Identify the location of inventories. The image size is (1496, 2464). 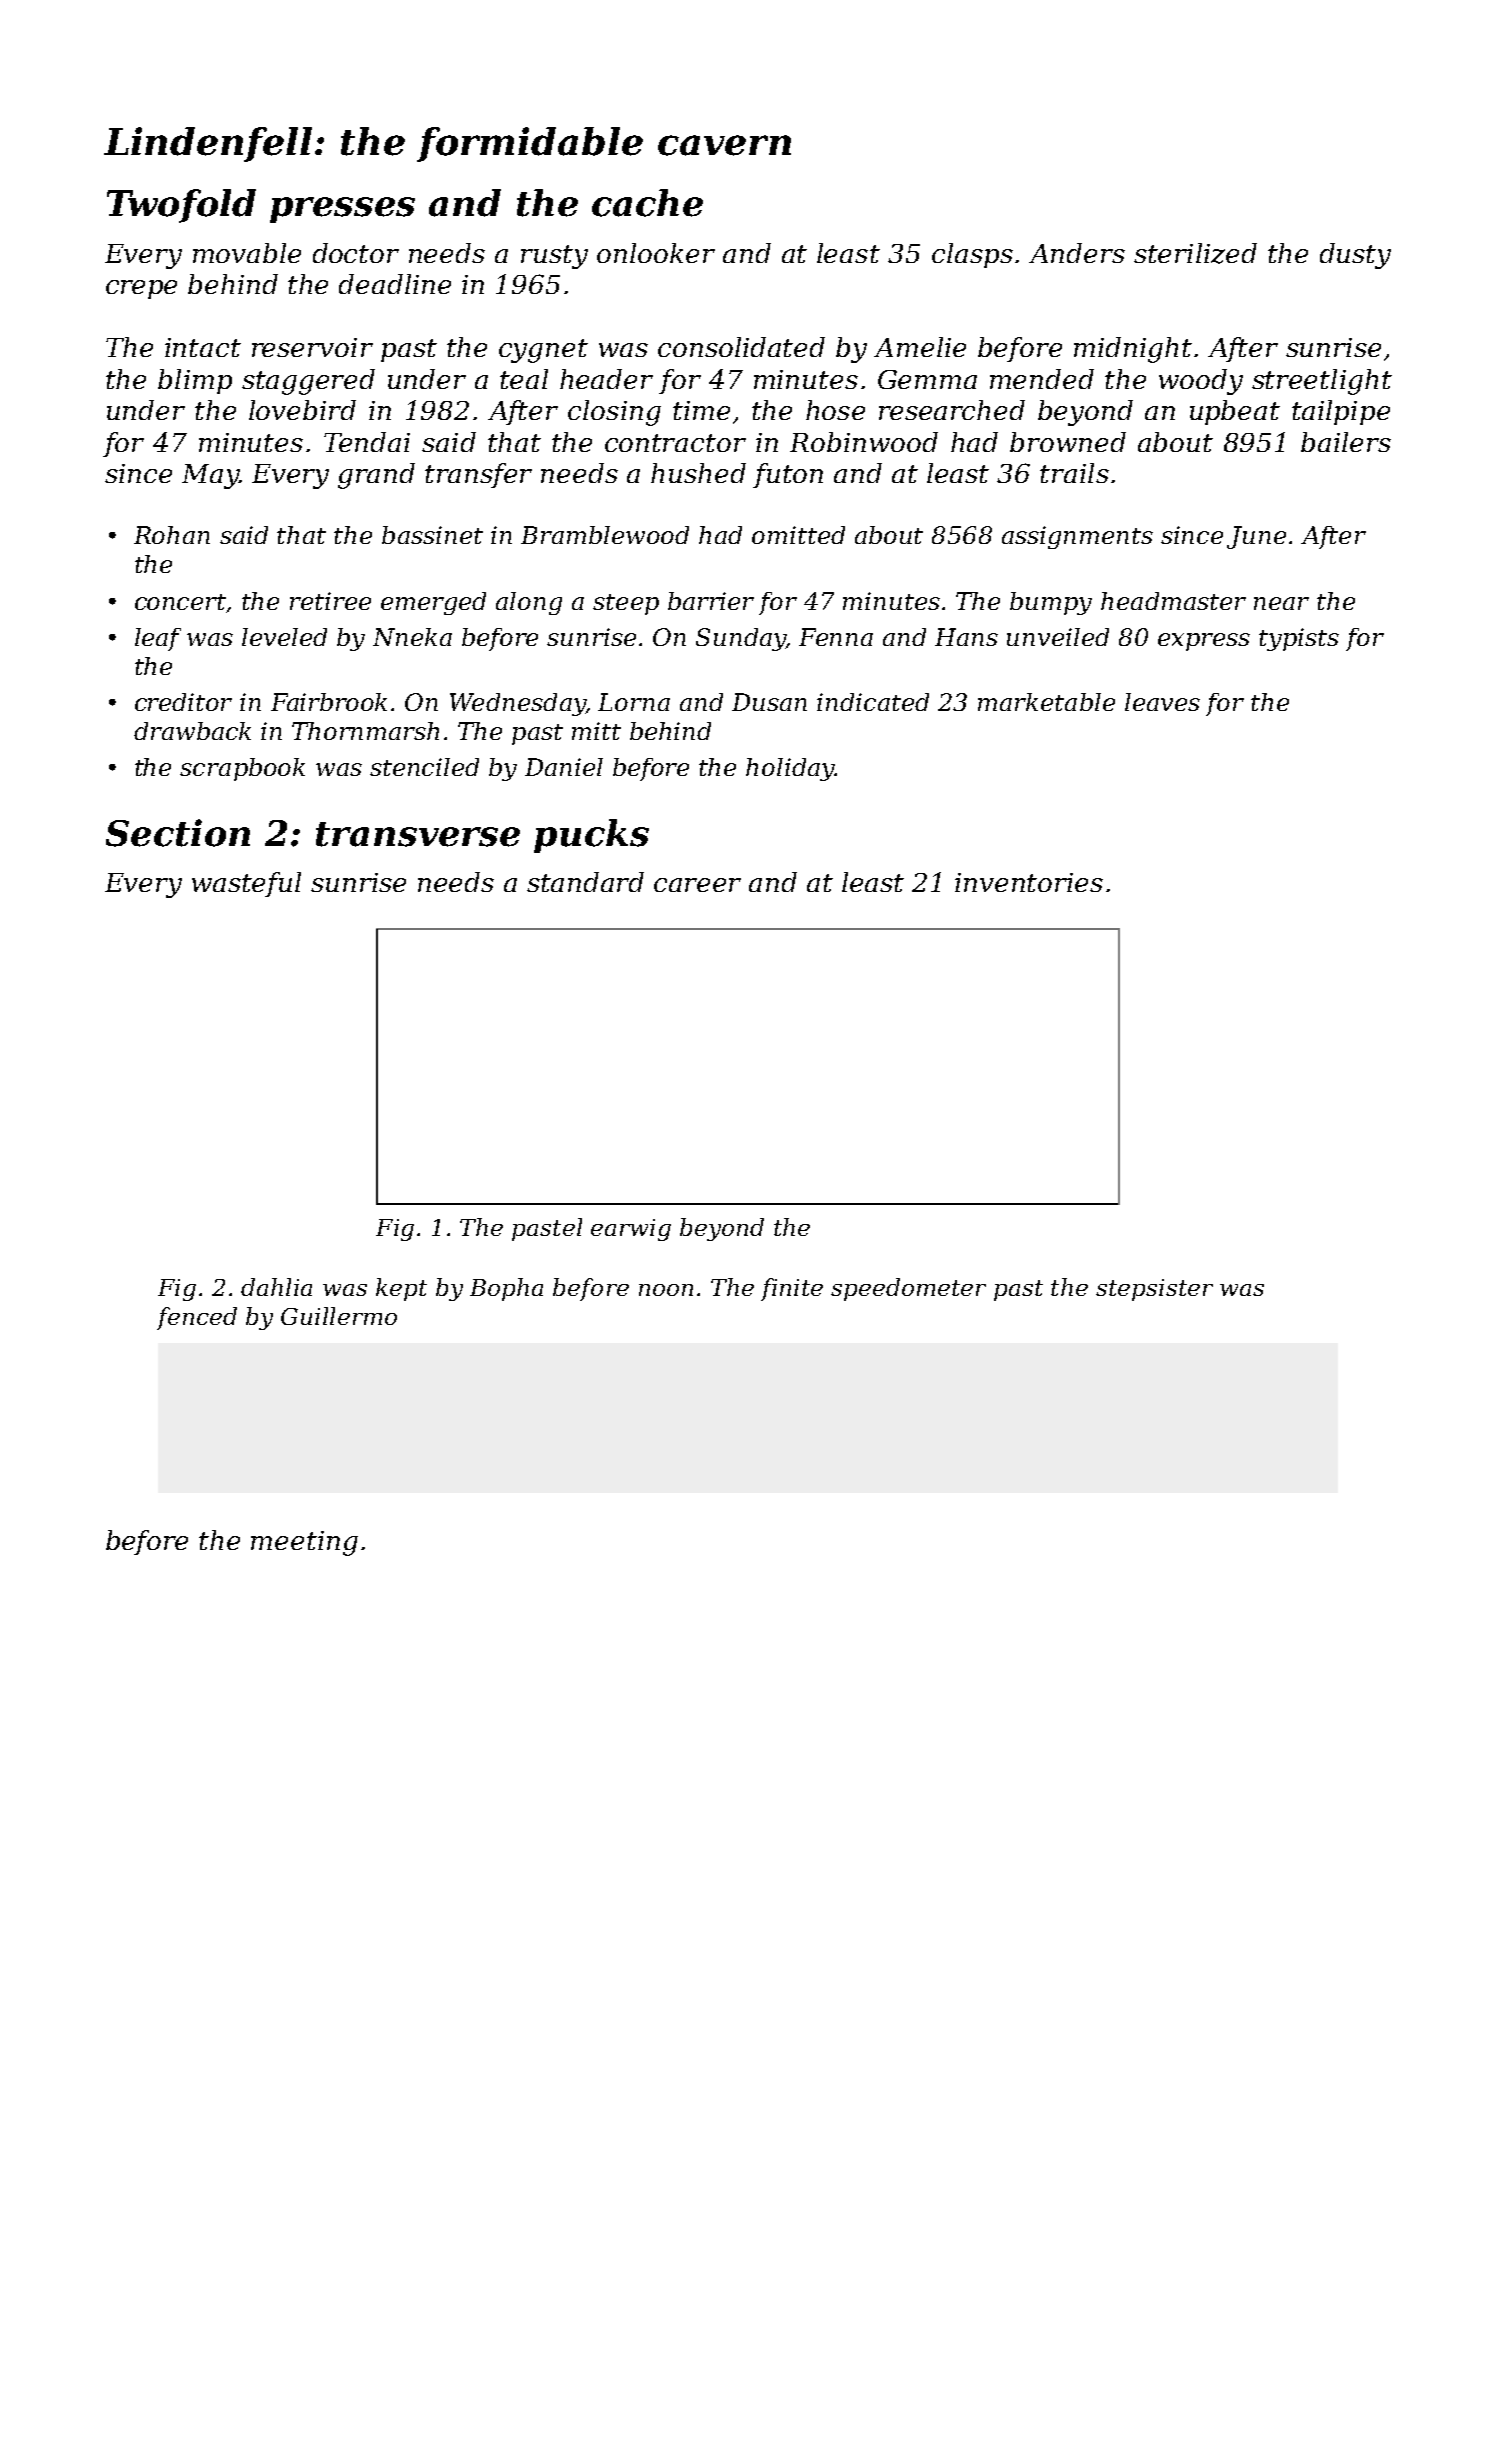
(1029, 882).
